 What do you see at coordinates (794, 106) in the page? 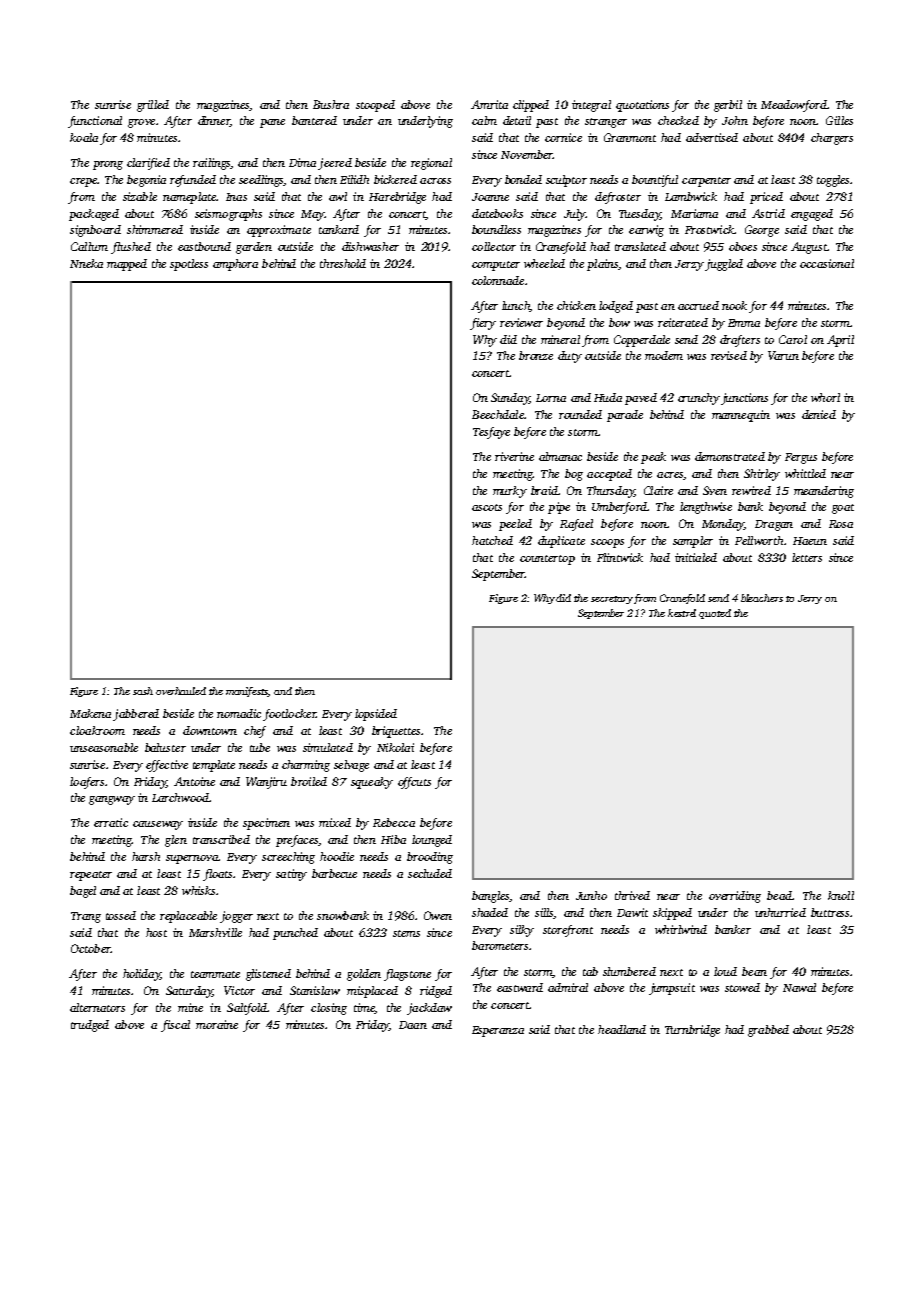
I see `Meadowford` at bounding box center [794, 106].
